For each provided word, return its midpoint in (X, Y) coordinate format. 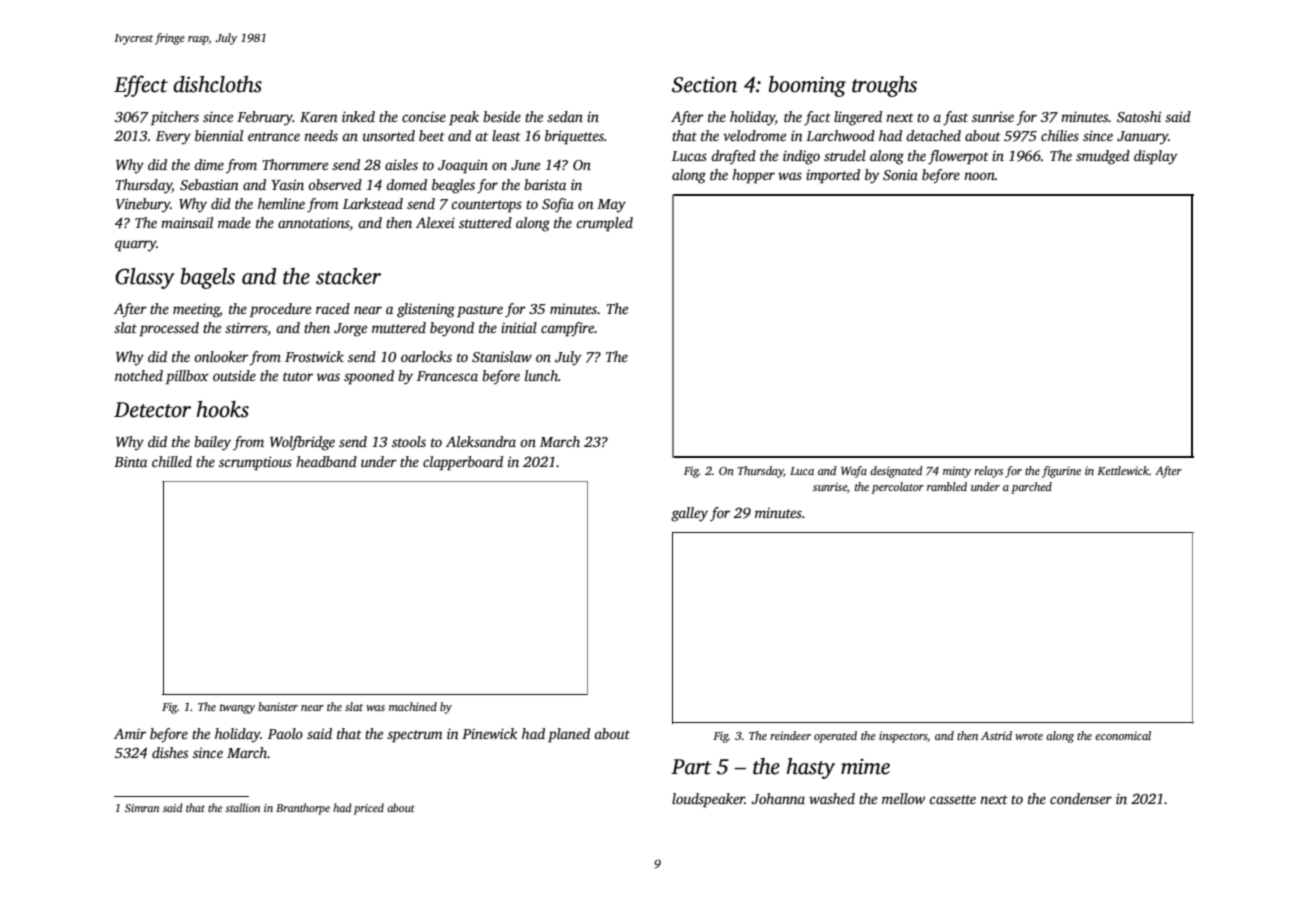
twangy (237, 709)
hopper (753, 176)
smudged (1103, 157)
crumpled (604, 224)
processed (169, 329)
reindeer (790, 735)
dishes (170, 752)
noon (979, 176)
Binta (130, 461)
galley (689, 514)
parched (1031, 488)
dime (209, 164)
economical (1123, 735)
